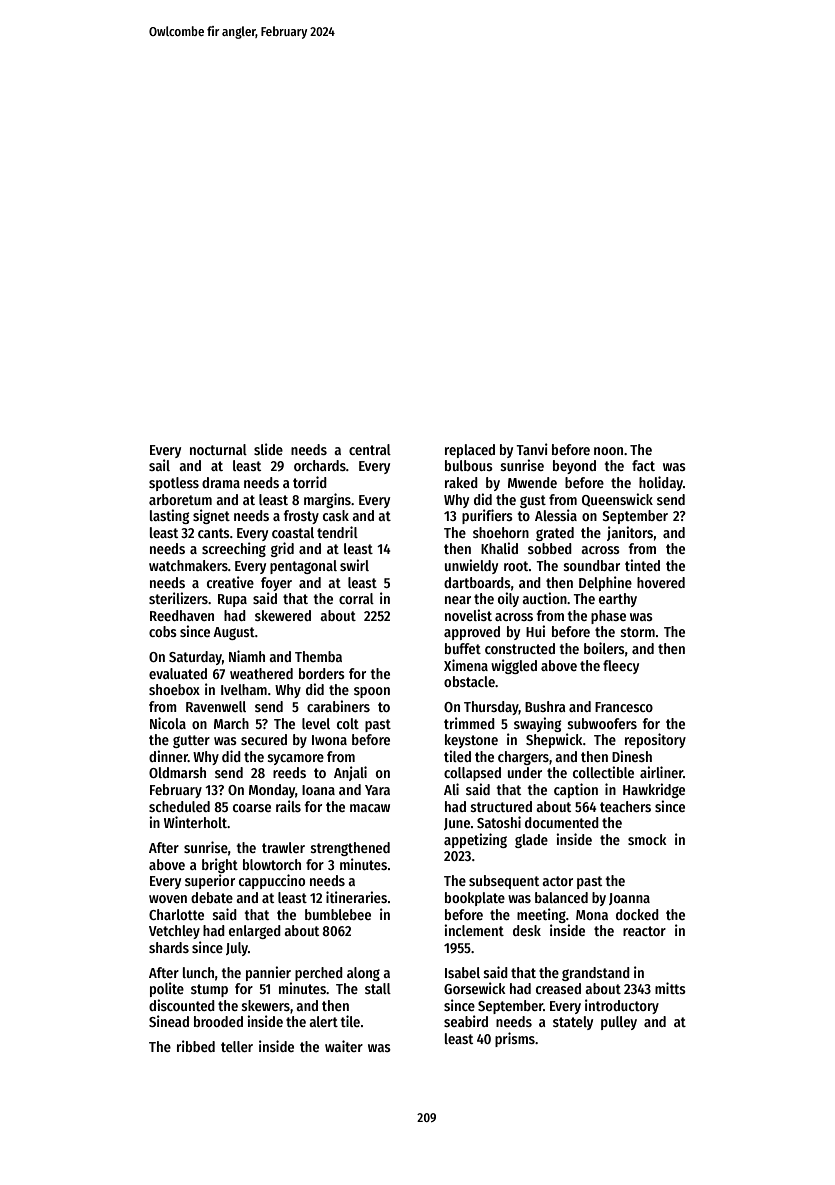  Describe the element at coordinates (354, 565) in the screenshot. I see `swirl` at that location.
